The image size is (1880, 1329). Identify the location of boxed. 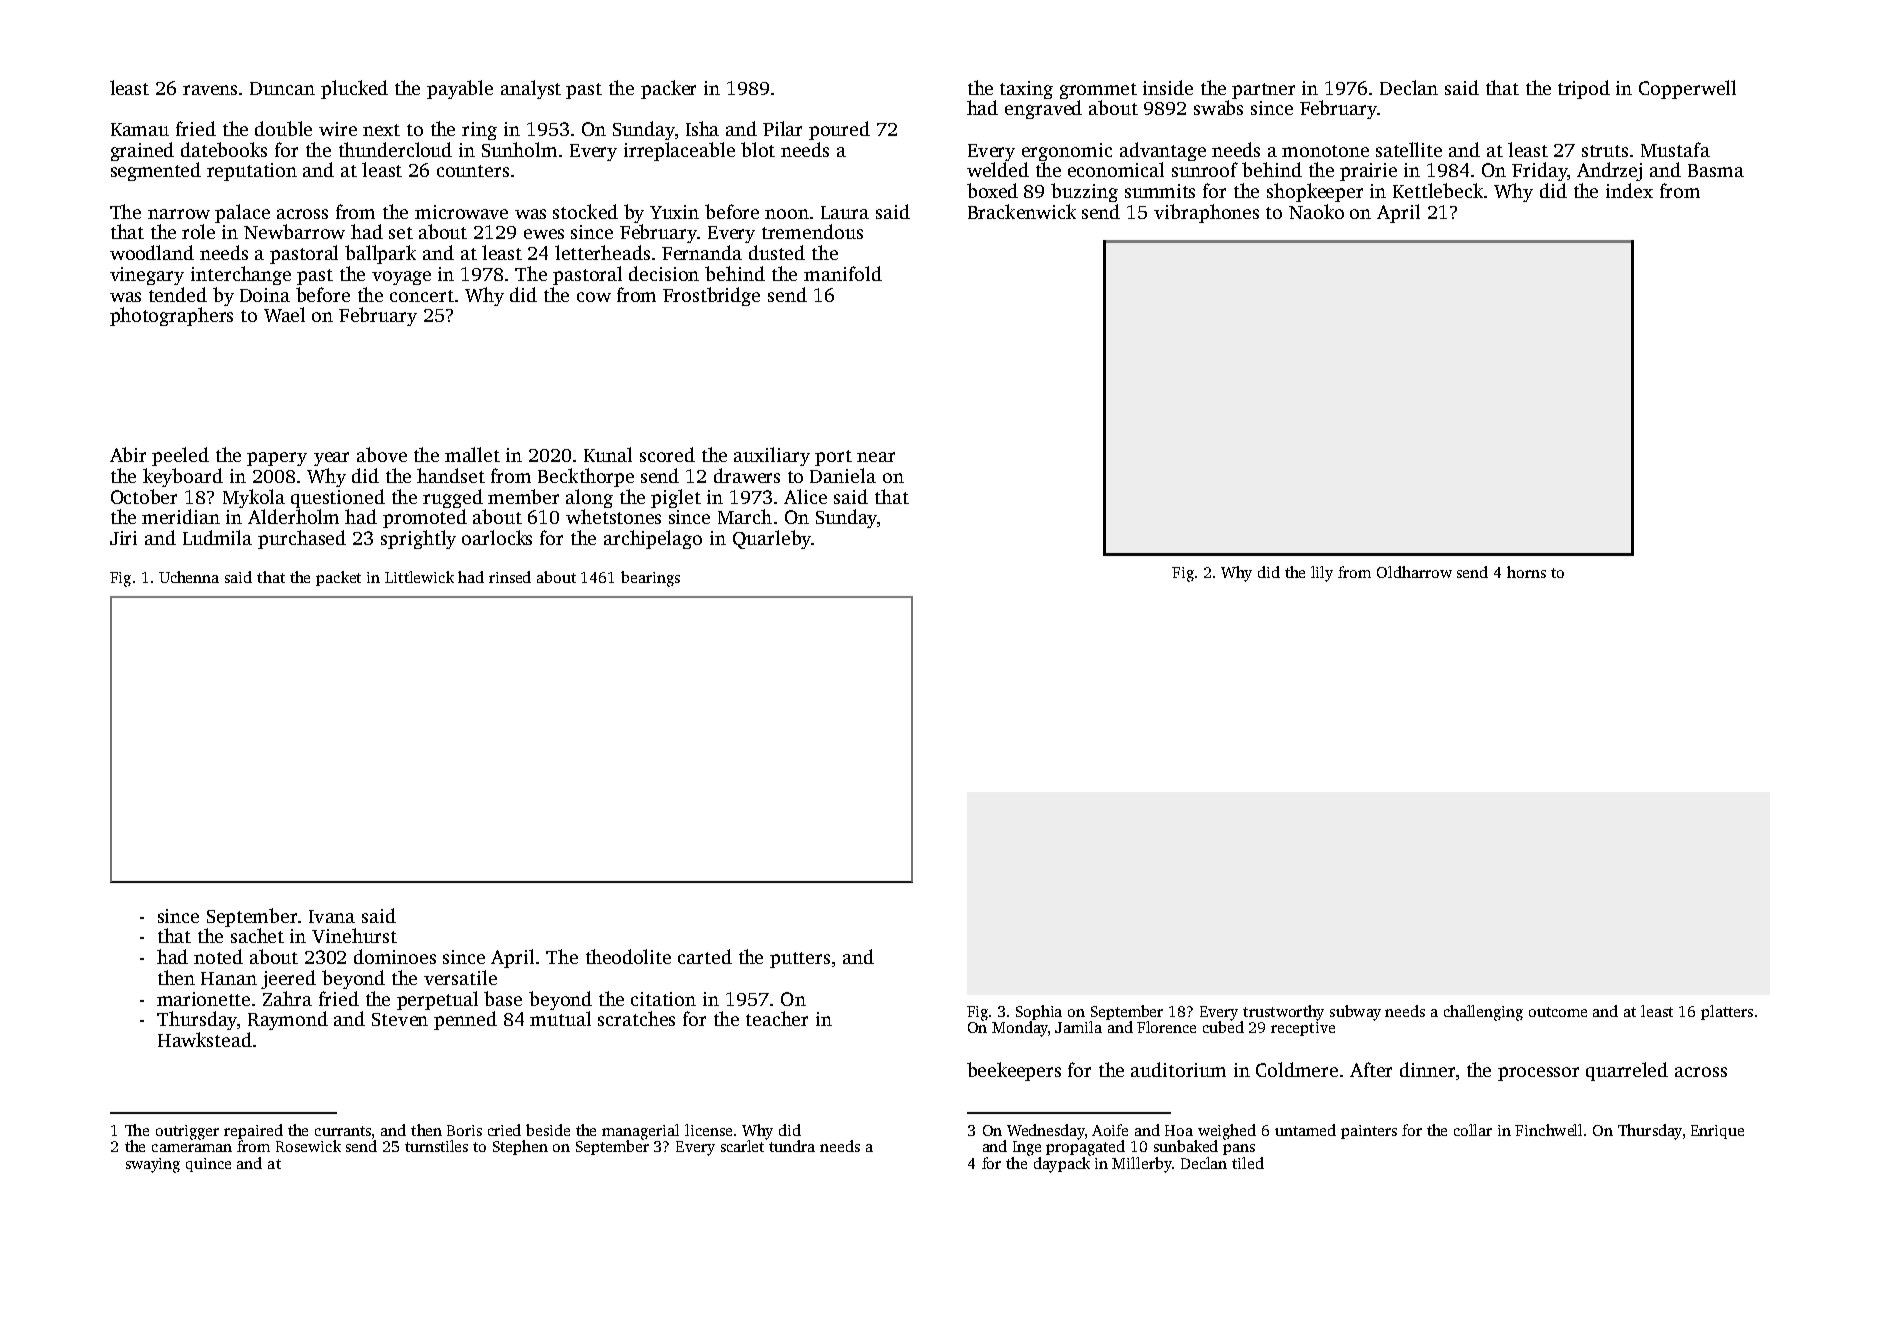
(992, 190).
